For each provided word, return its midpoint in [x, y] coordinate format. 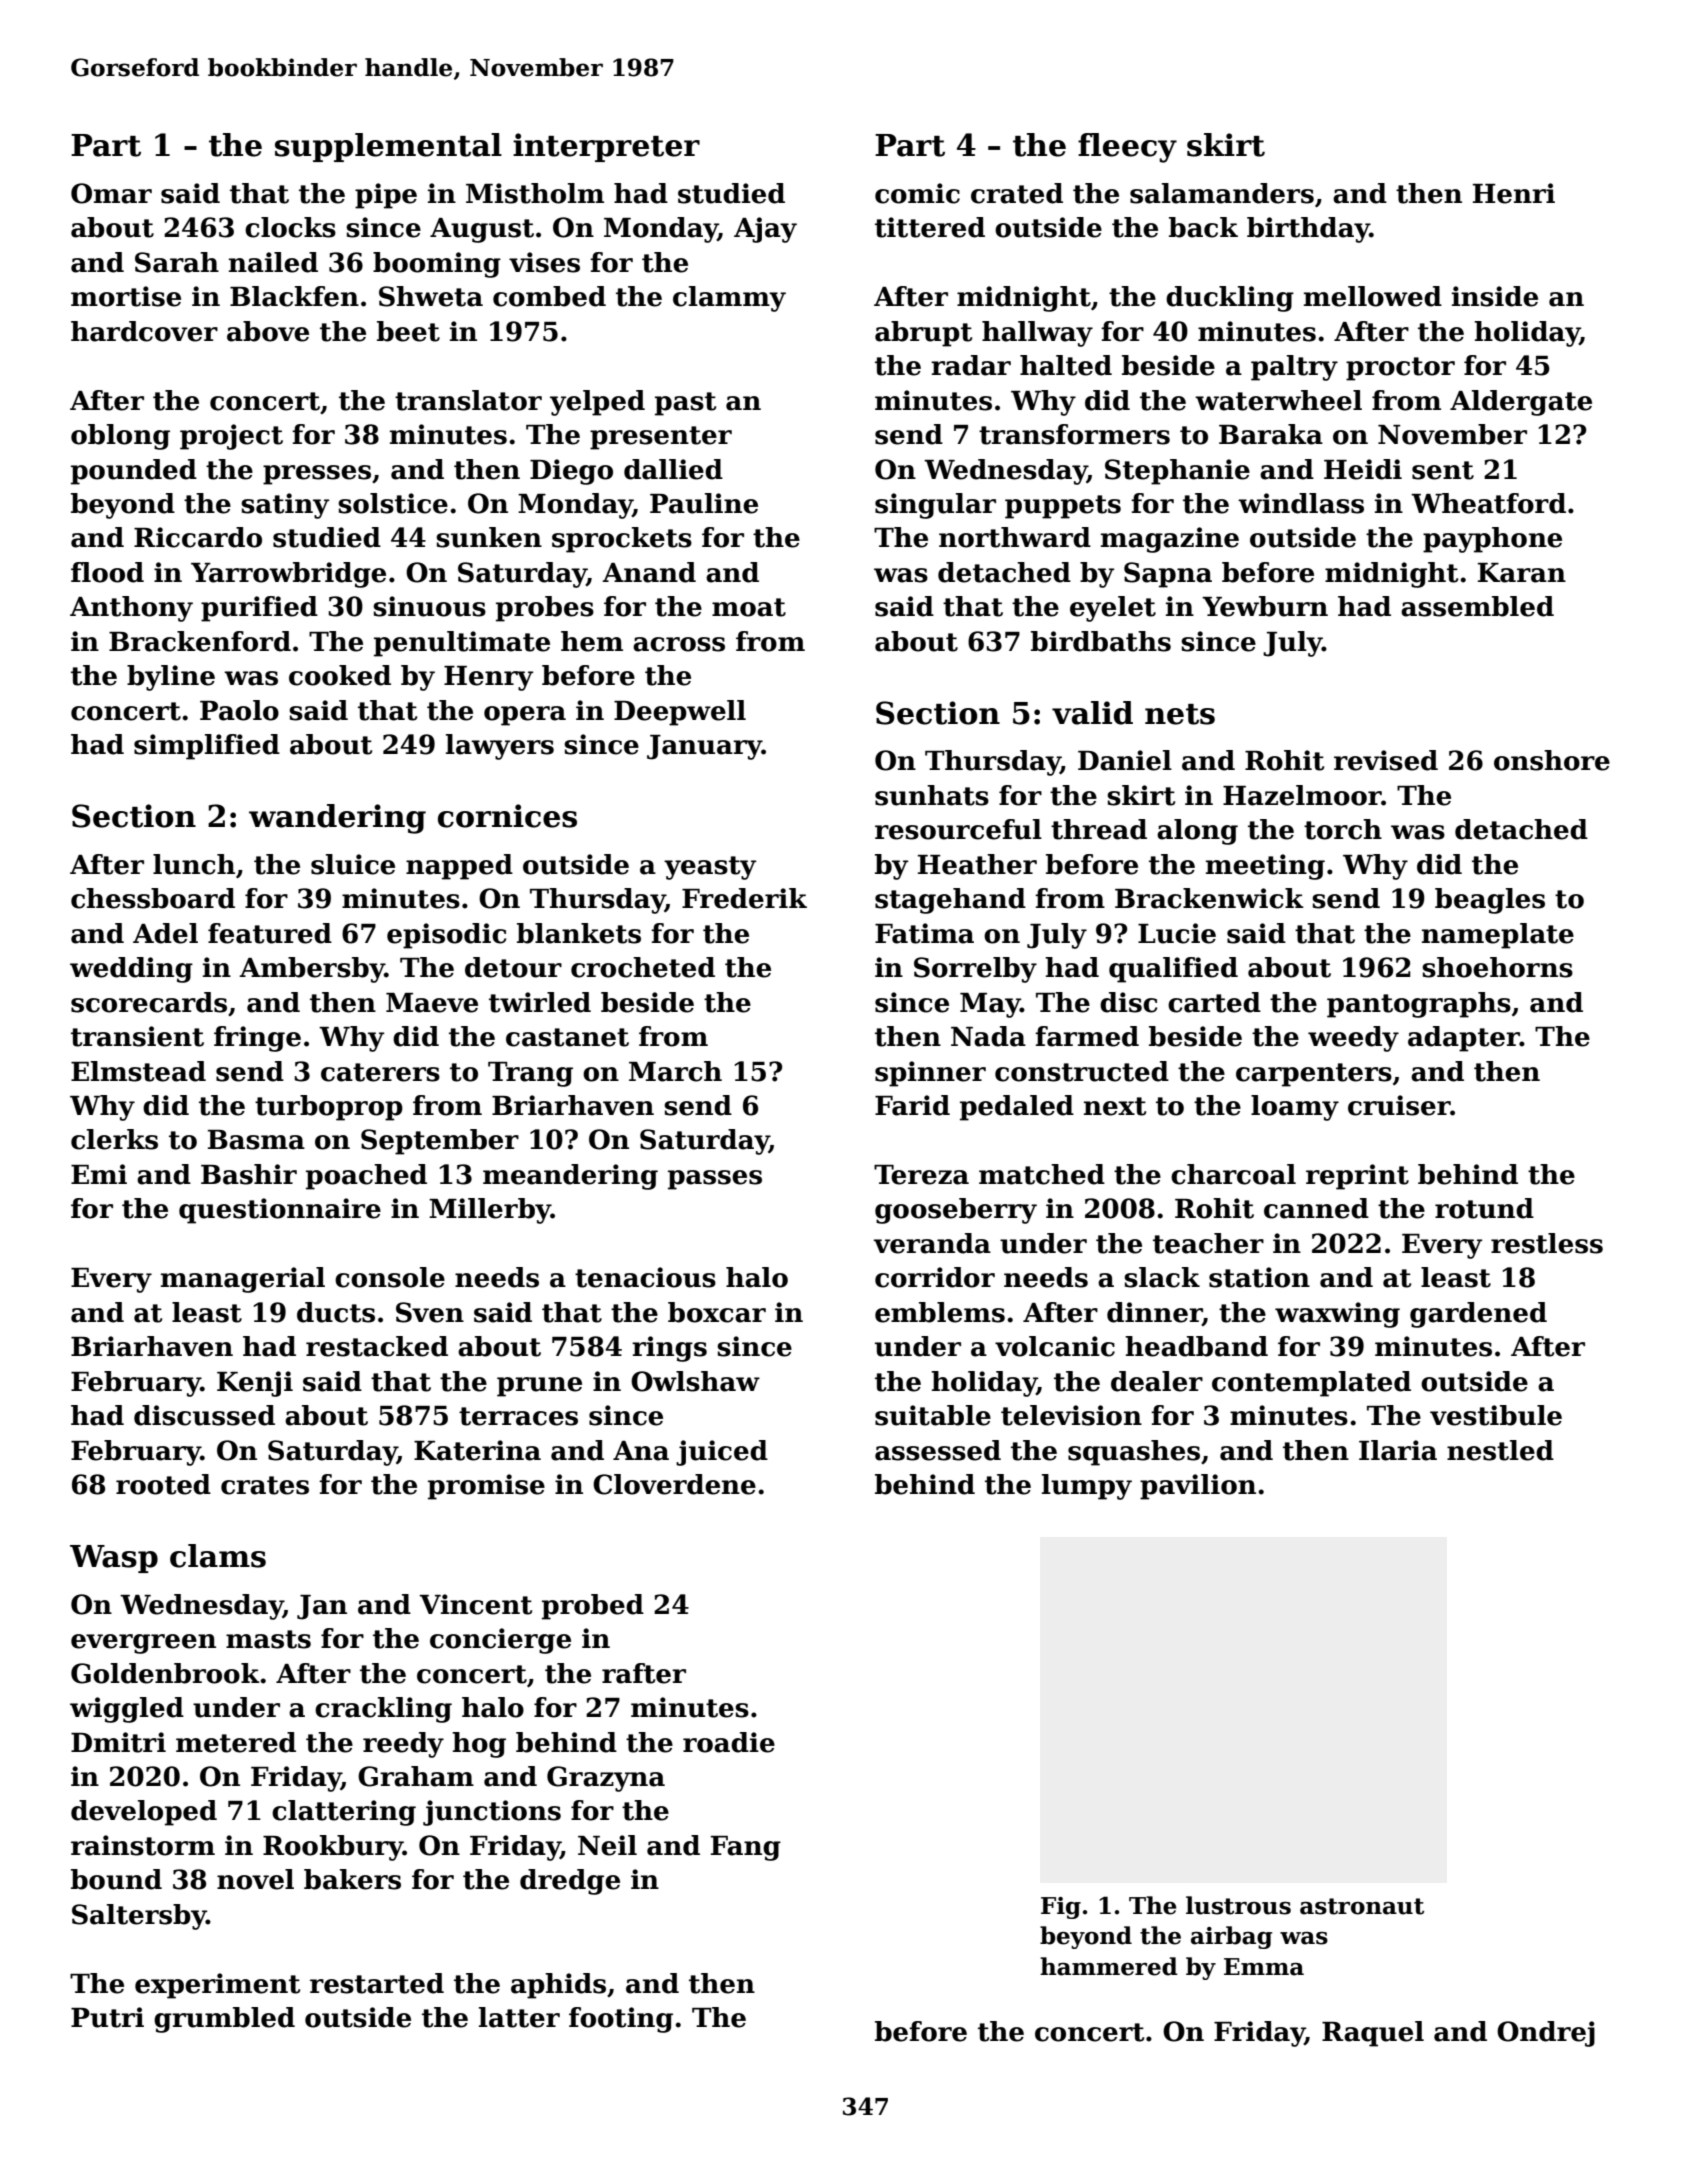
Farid [912, 1105]
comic [917, 193]
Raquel [1373, 2034]
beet [408, 331]
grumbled [224, 2020]
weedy [1353, 1039]
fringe [257, 1039]
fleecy [1127, 148]
